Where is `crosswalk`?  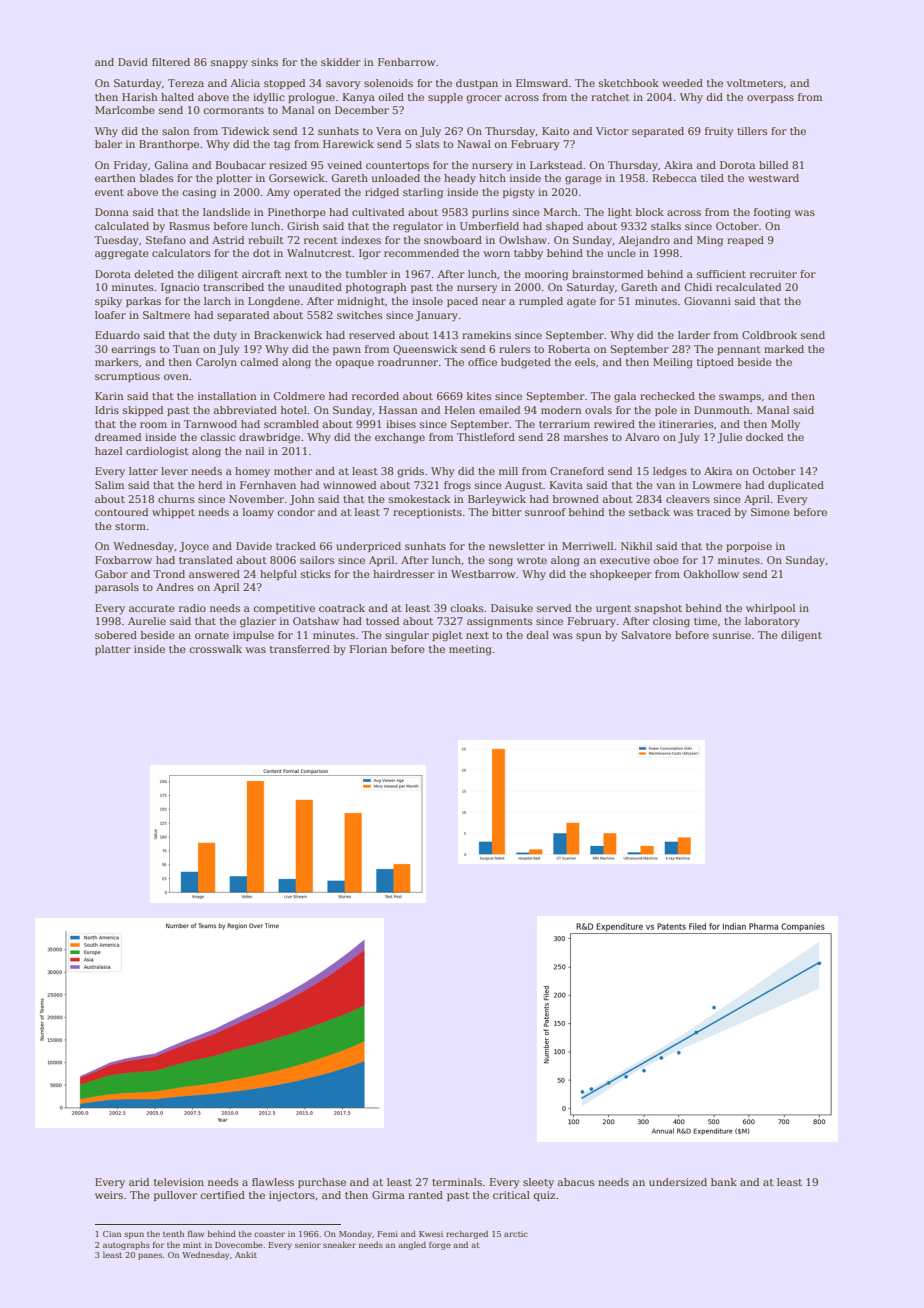 crosswalk is located at coordinates (216, 649).
